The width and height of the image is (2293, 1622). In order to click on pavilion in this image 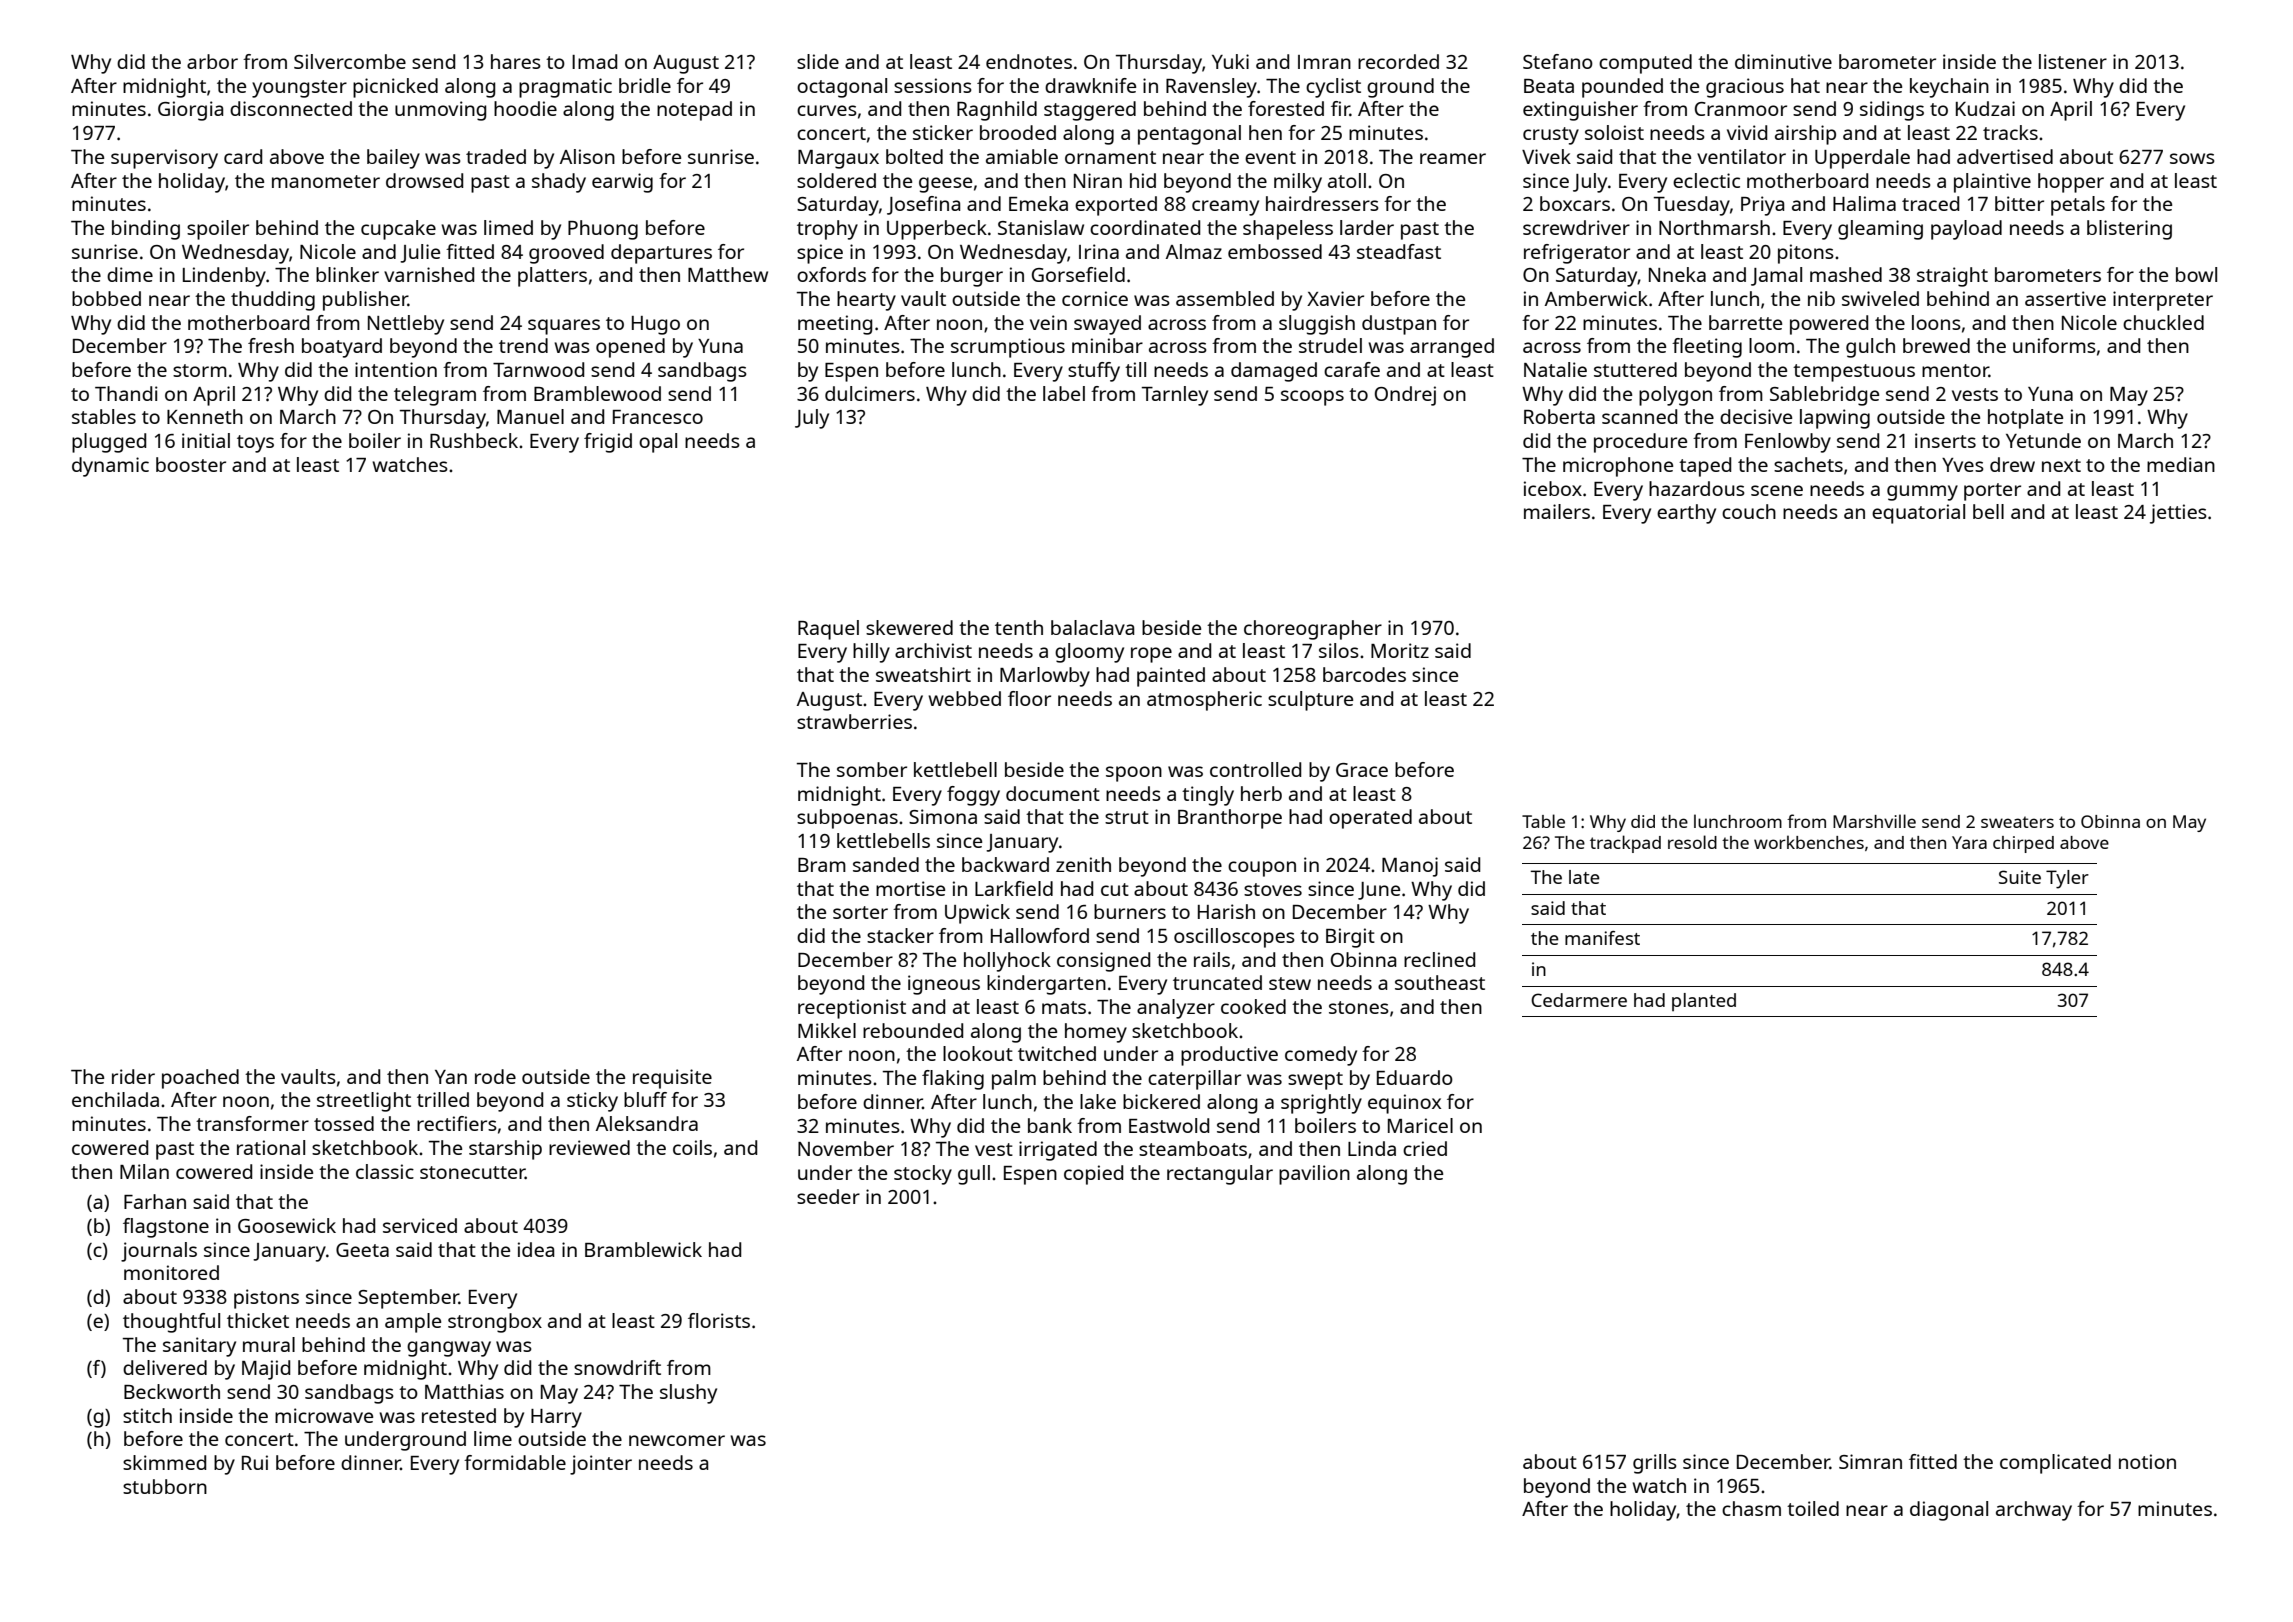, I will do `click(1314, 1175)`.
